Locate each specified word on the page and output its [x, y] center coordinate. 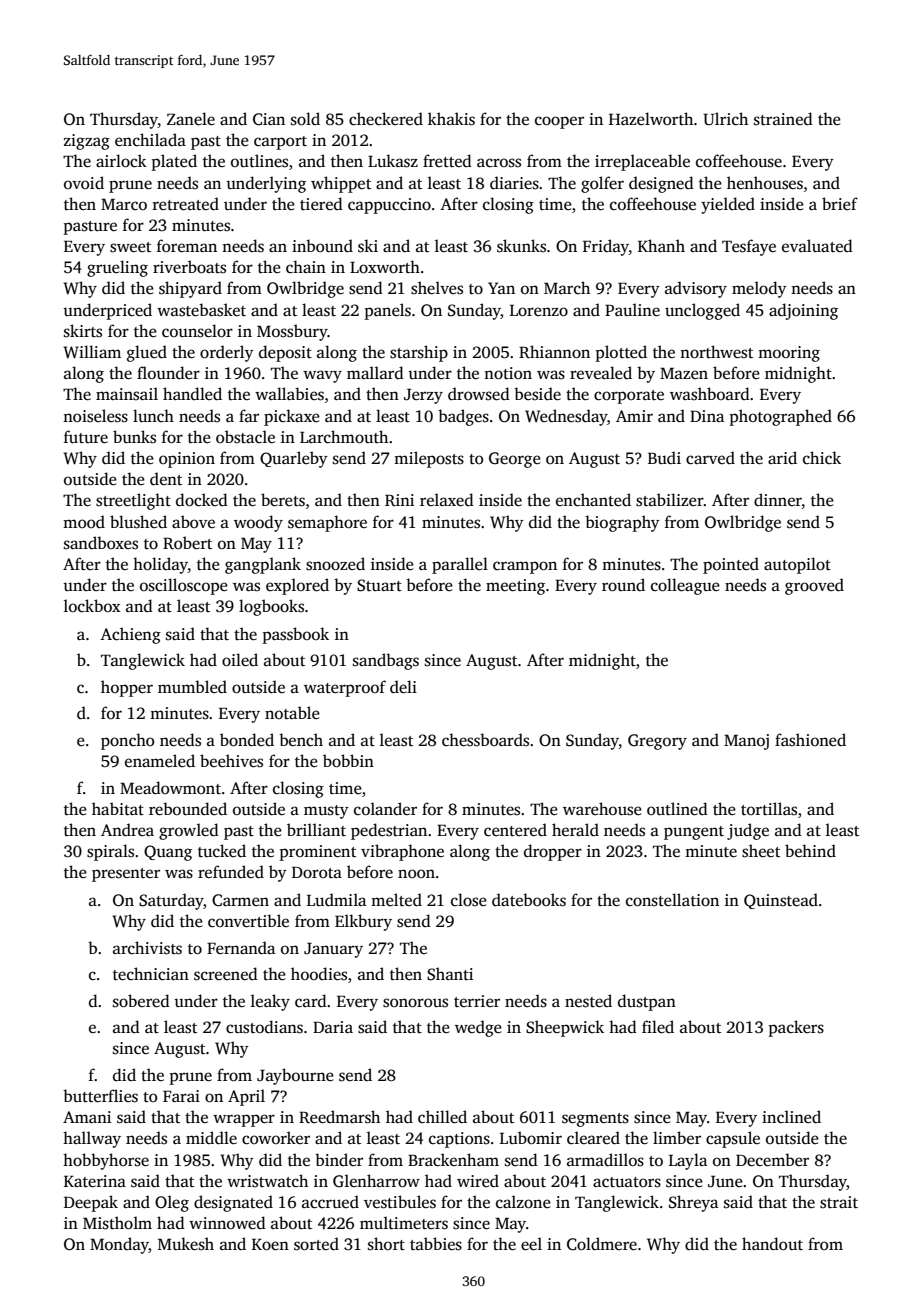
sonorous [415, 1003]
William [92, 352]
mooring [789, 354]
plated [174, 162]
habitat [118, 808]
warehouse [602, 809]
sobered [141, 1001]
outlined [677, 809]
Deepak [91, 1203]
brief [840, 203]
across [499, 163]
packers [796, 1028]
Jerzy [423, 396]
